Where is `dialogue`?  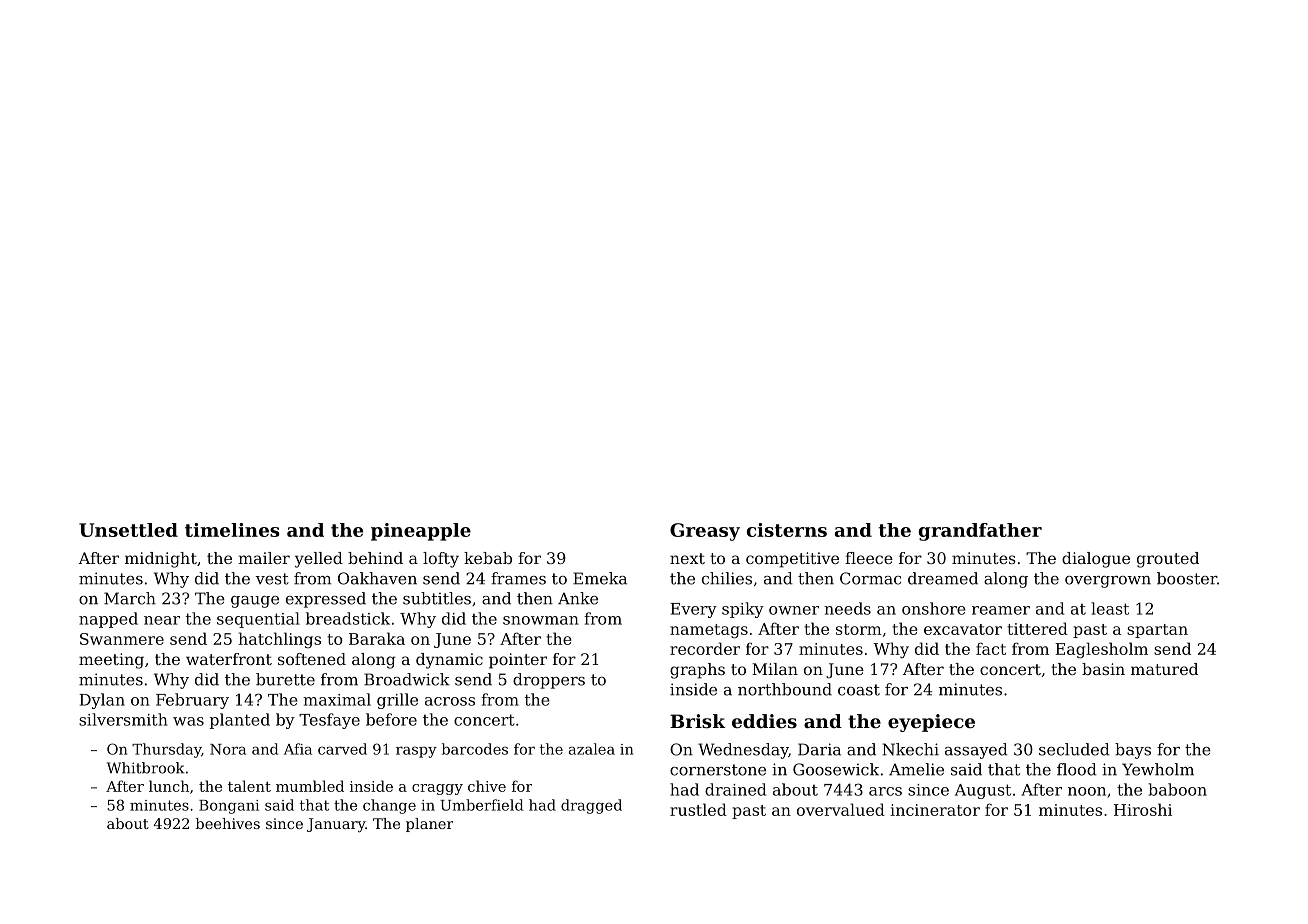
dialogue is located at coordinates (1096, 560).
